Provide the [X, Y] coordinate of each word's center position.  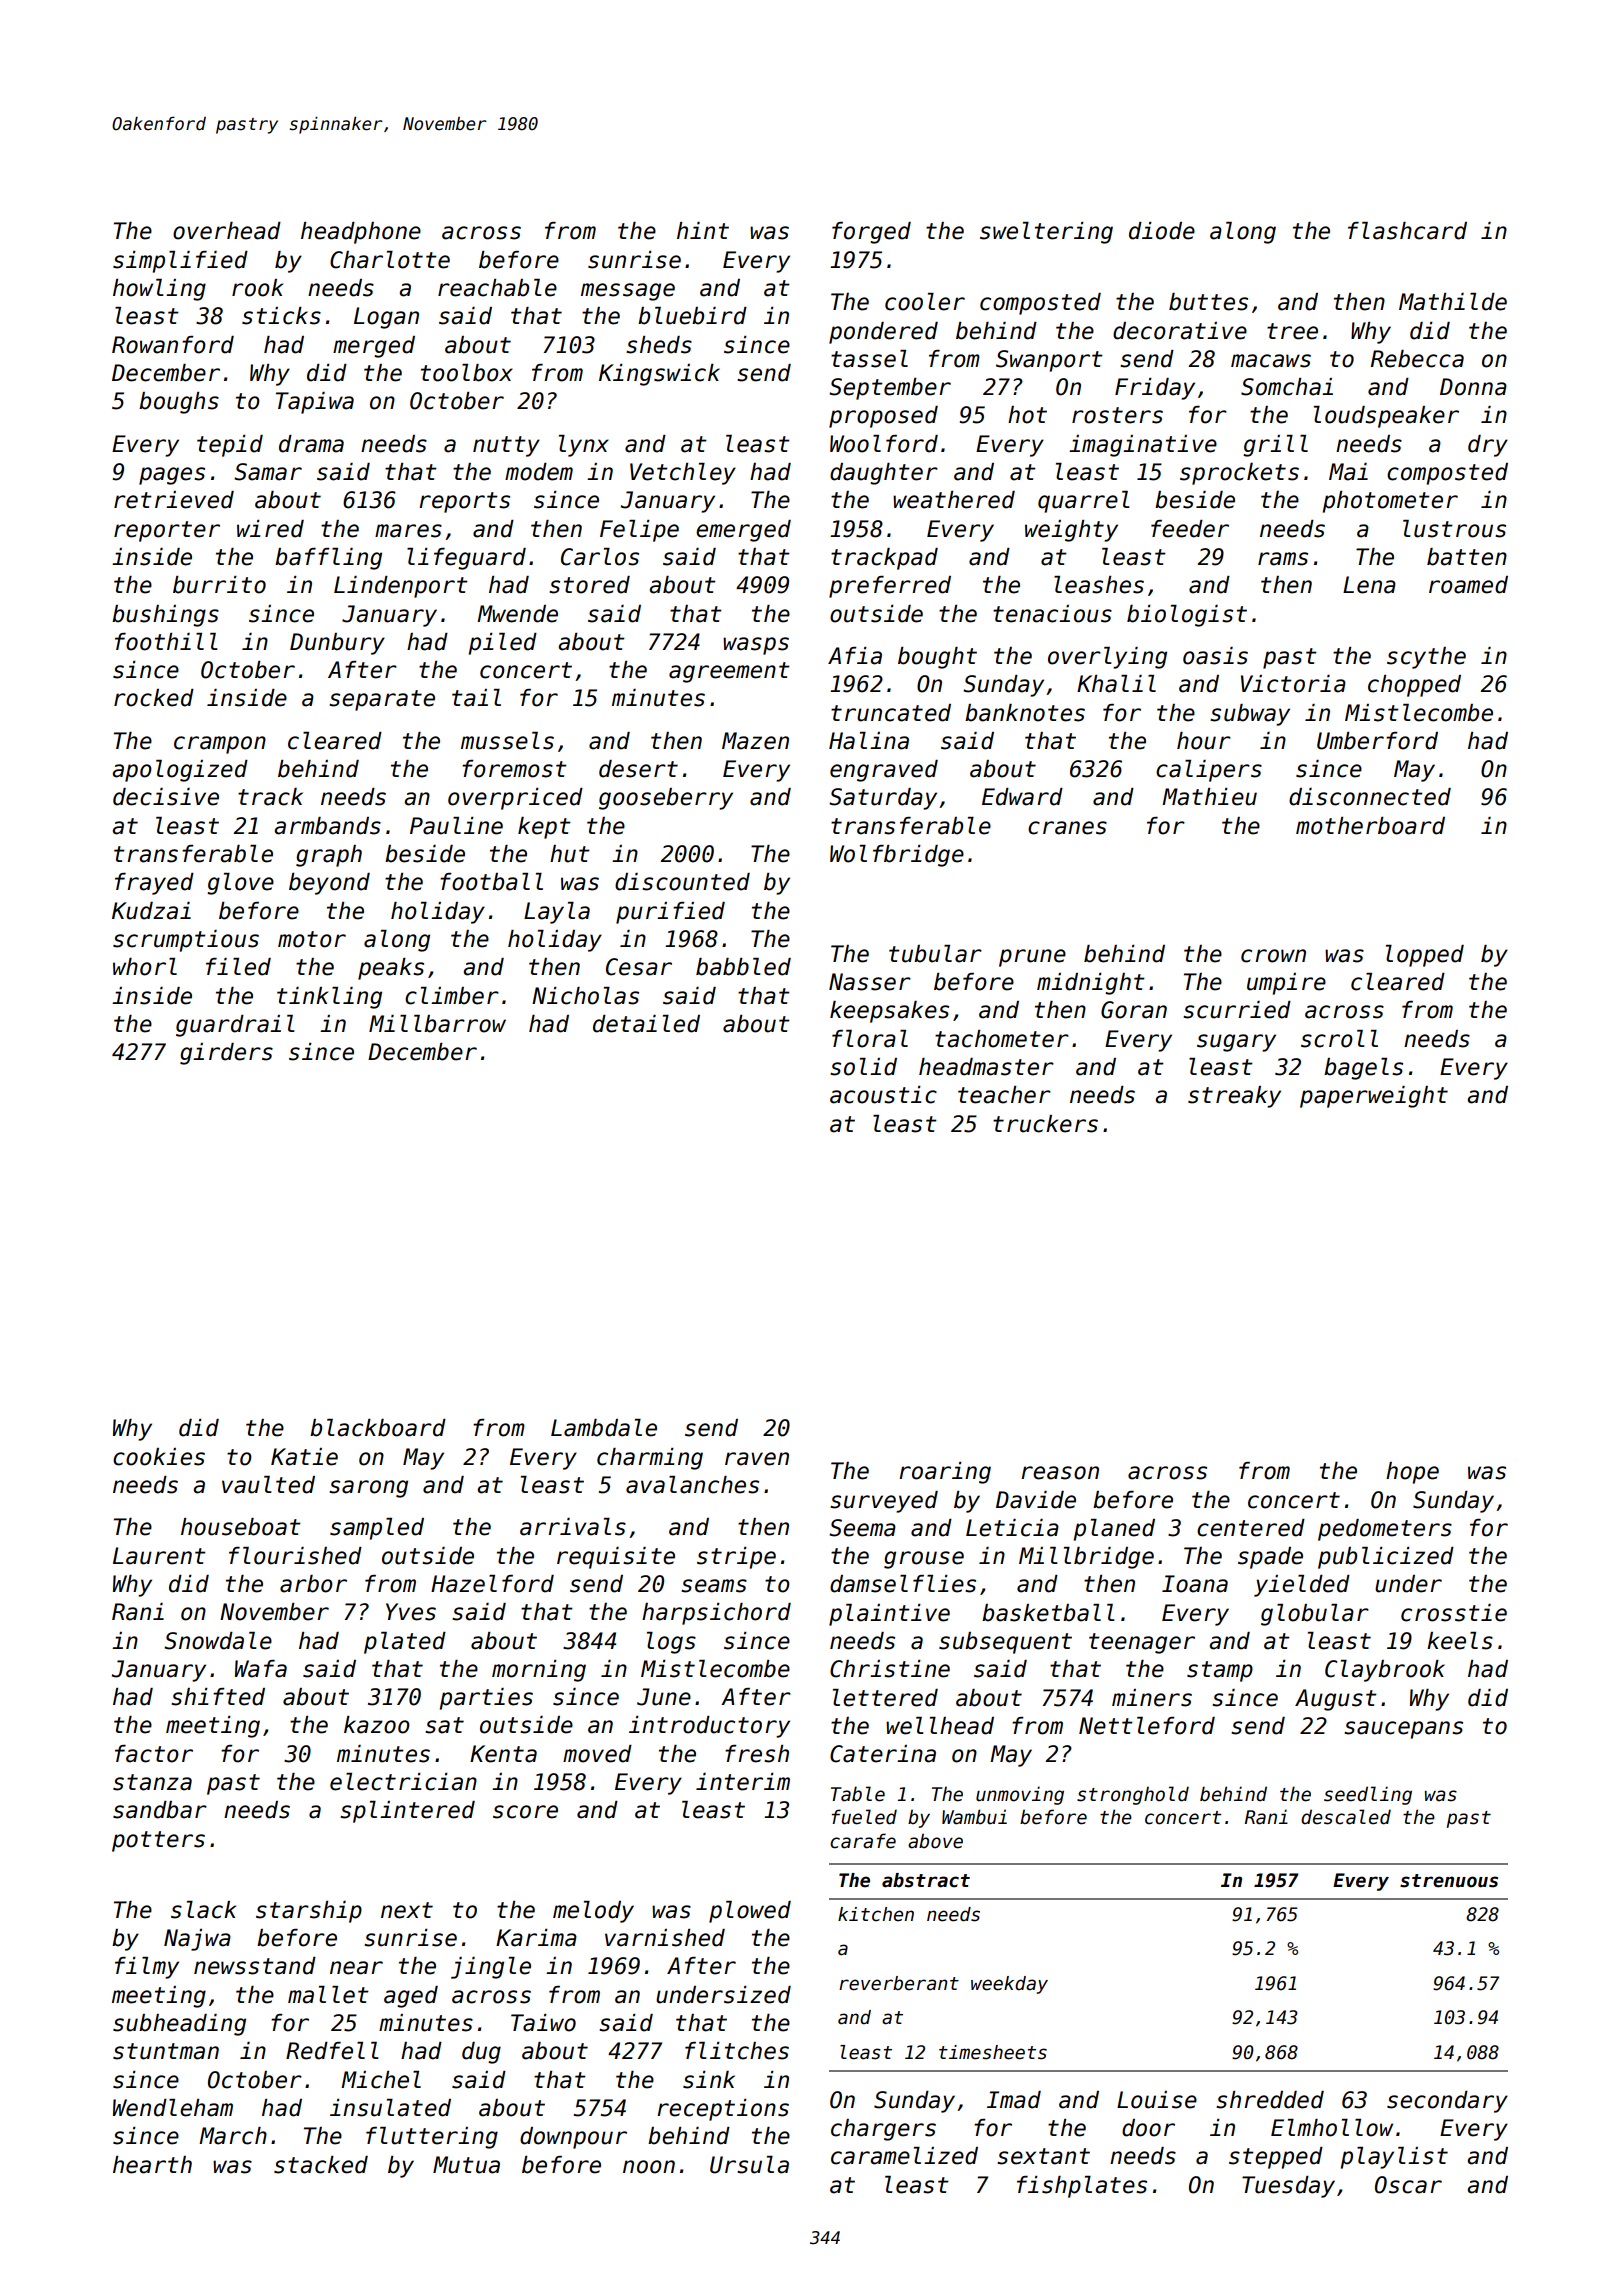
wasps [756, 646]
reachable [497, 288]
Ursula [749, 2165]
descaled [1346, 1817]
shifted [218, 1697]
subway [1250, 715]
